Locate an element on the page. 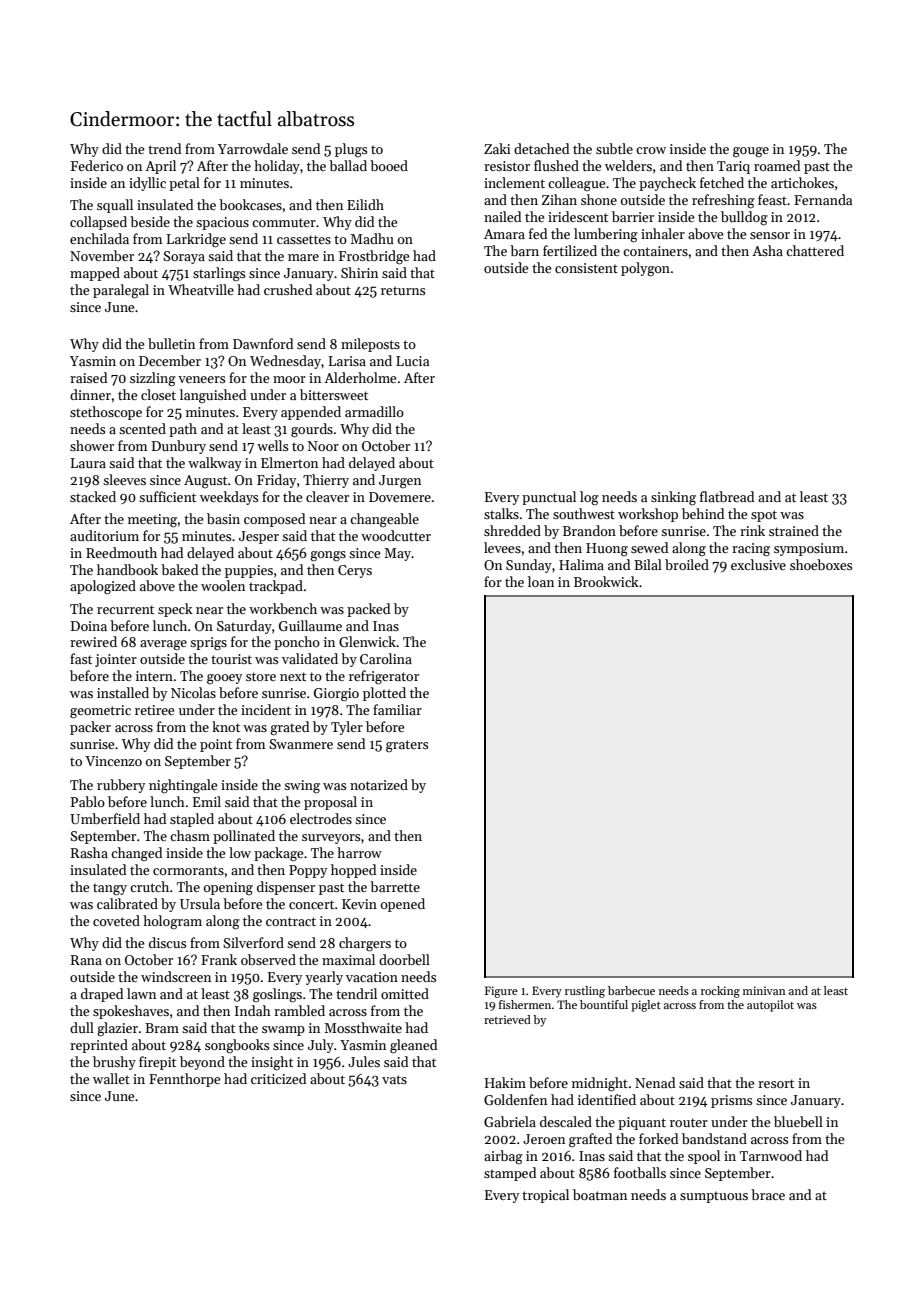  Fennthorpe is located at coordinates (185, 1080).
